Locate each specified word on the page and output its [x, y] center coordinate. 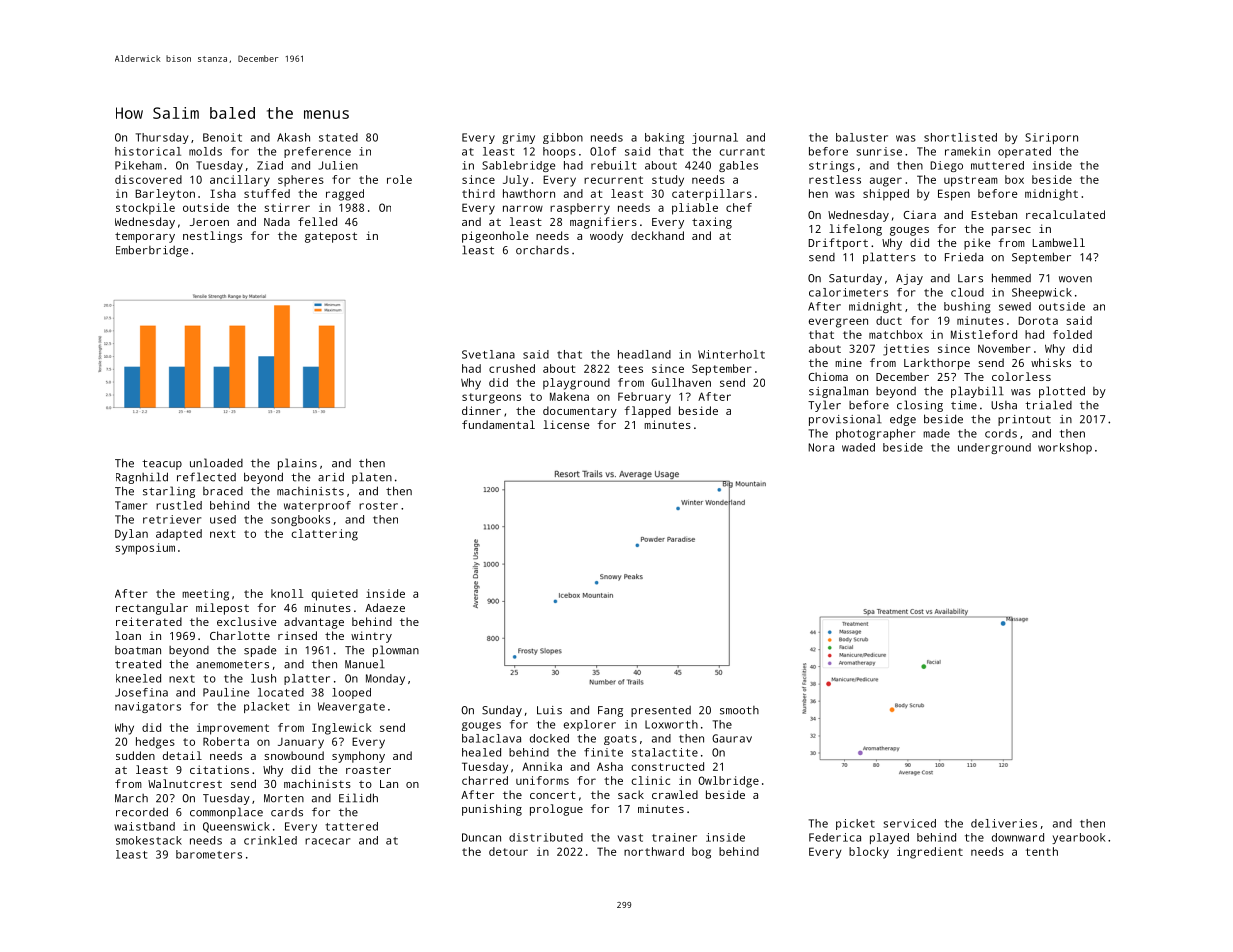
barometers [209, 854]
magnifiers [603, 223]
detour [508, 851]
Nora [821, 447]
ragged [345, 195]
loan [128, 635]
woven [1075, 279]
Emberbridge [152, 251]
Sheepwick [1042, 293]
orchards [542, 250]
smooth [739, 710]
